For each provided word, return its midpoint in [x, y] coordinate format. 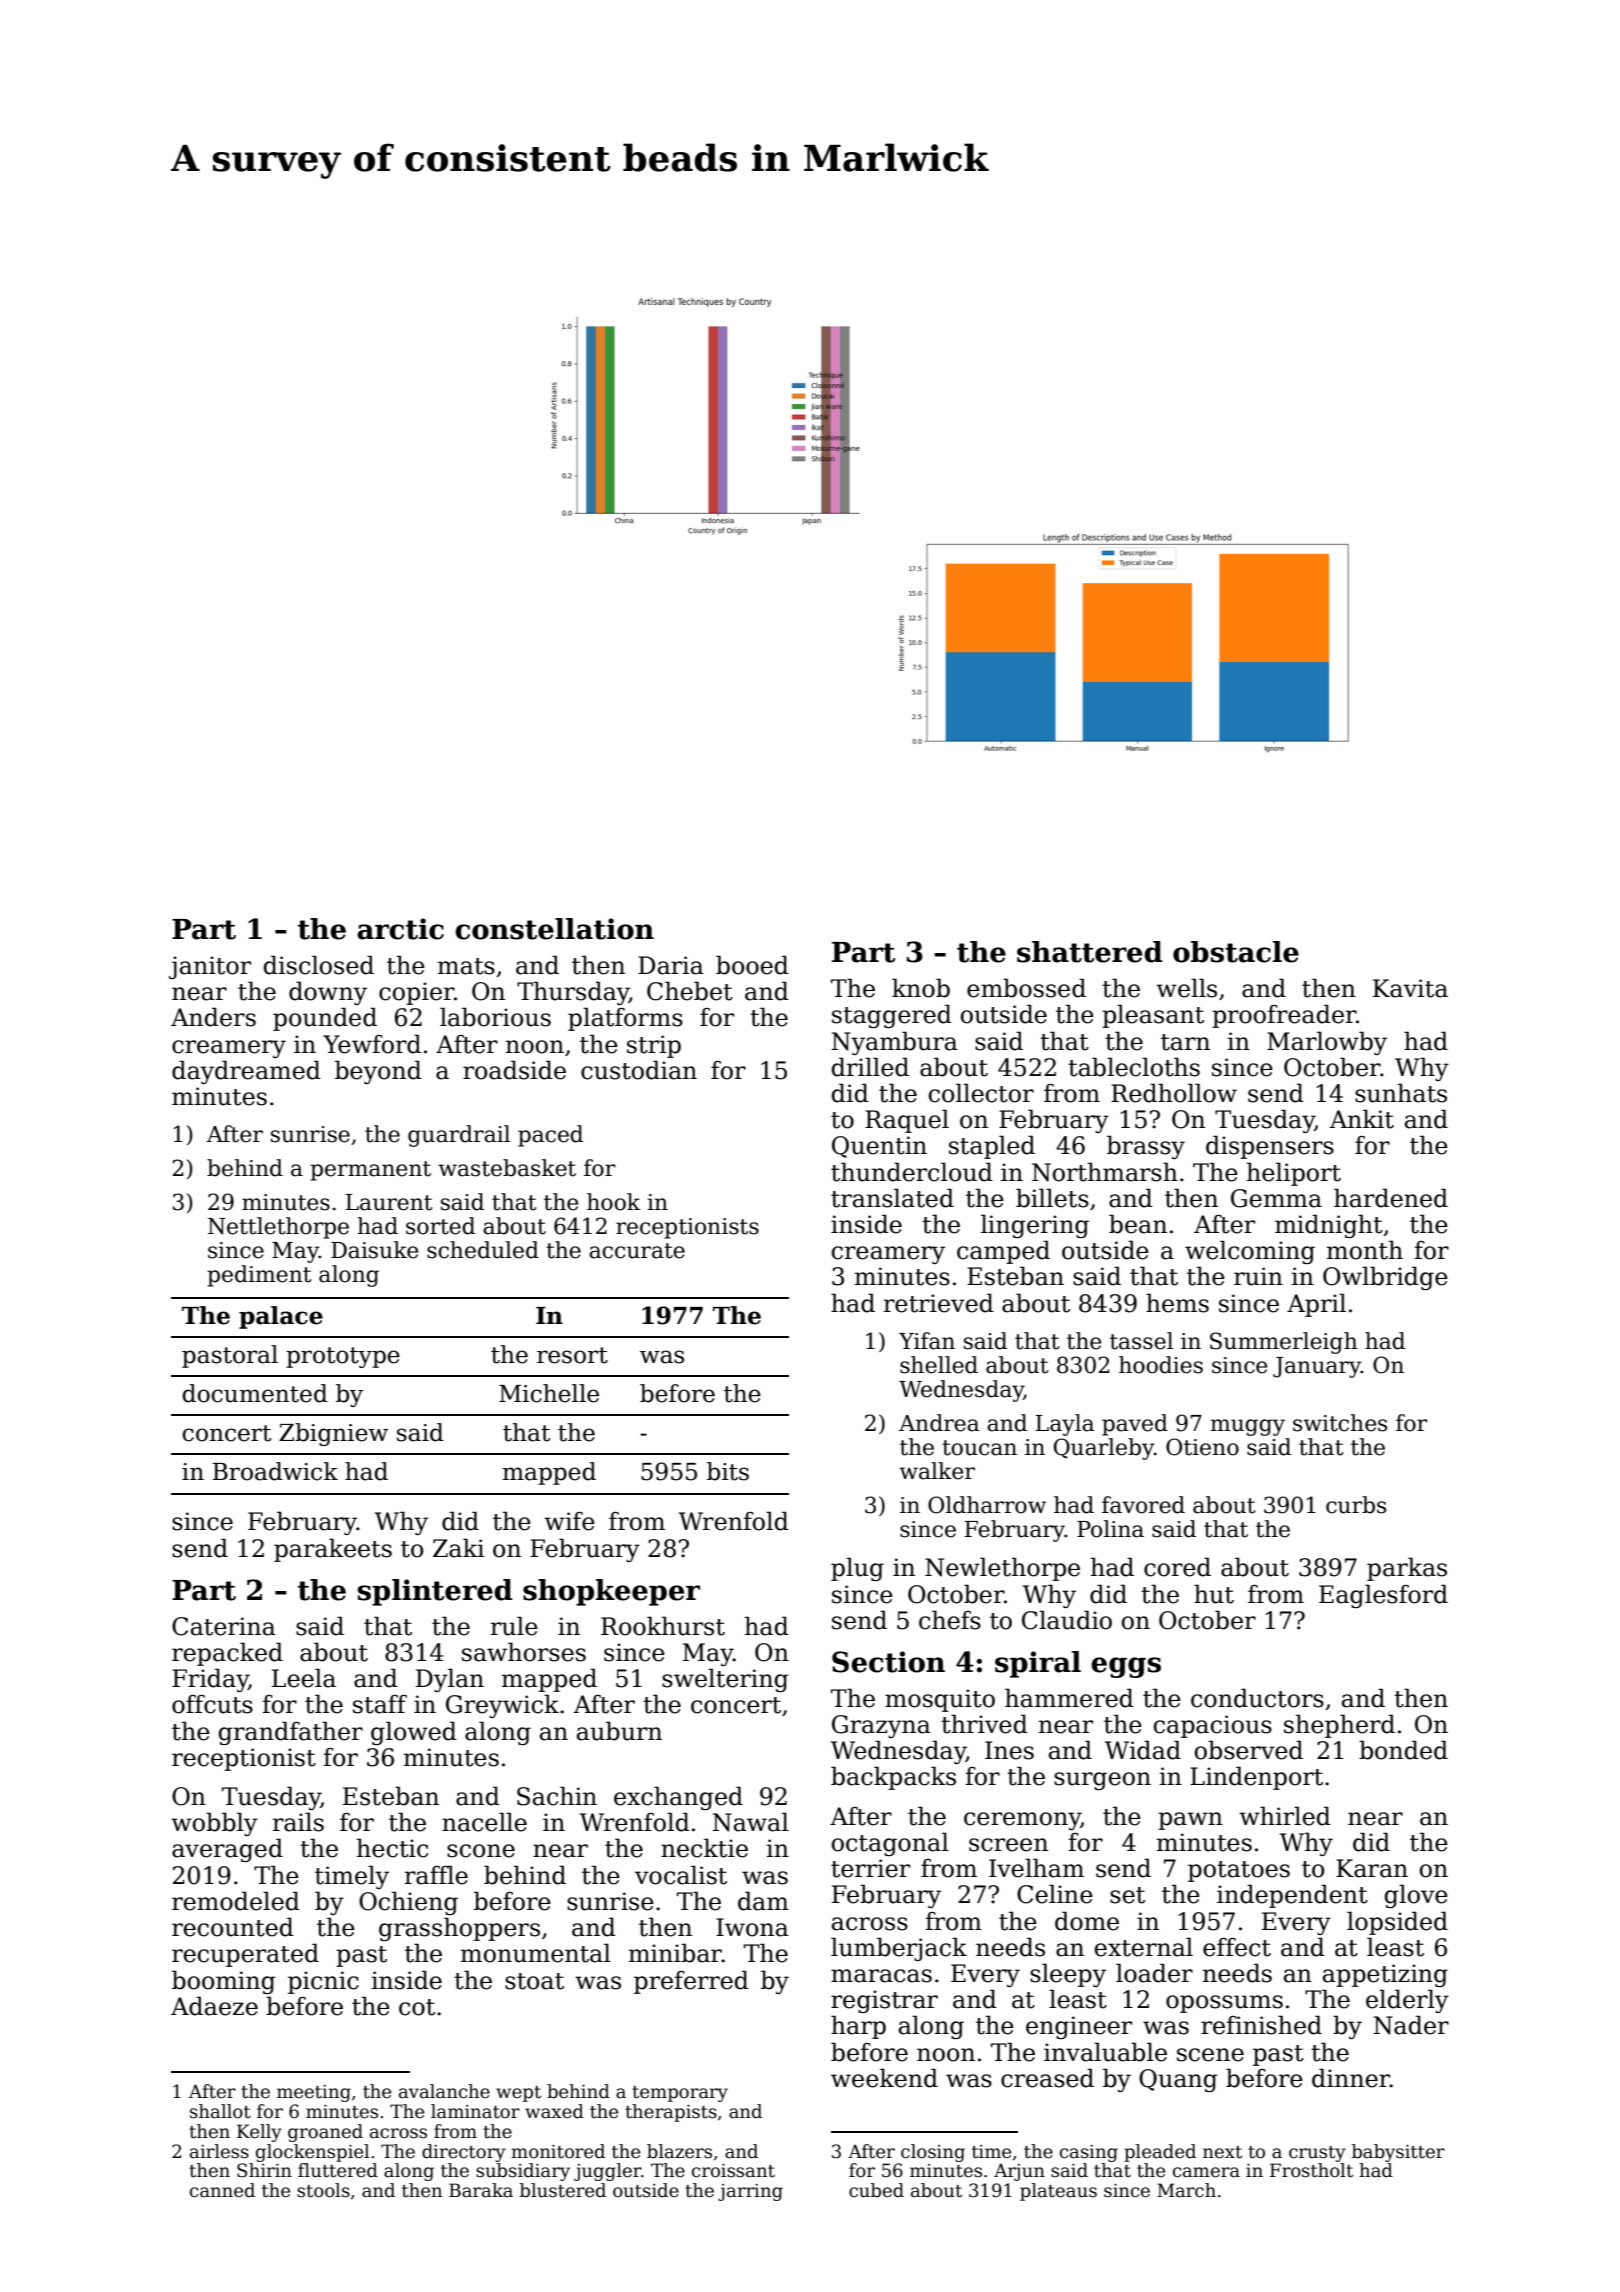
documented [255, 1393]
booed [752, 965]
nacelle [484, 1822]
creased [1047, 2078]
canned [222, 2190]
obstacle [1236, 952]
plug [857, 1569]
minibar [675, 1953]
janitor [210, 967]
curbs [1356, 1505]
